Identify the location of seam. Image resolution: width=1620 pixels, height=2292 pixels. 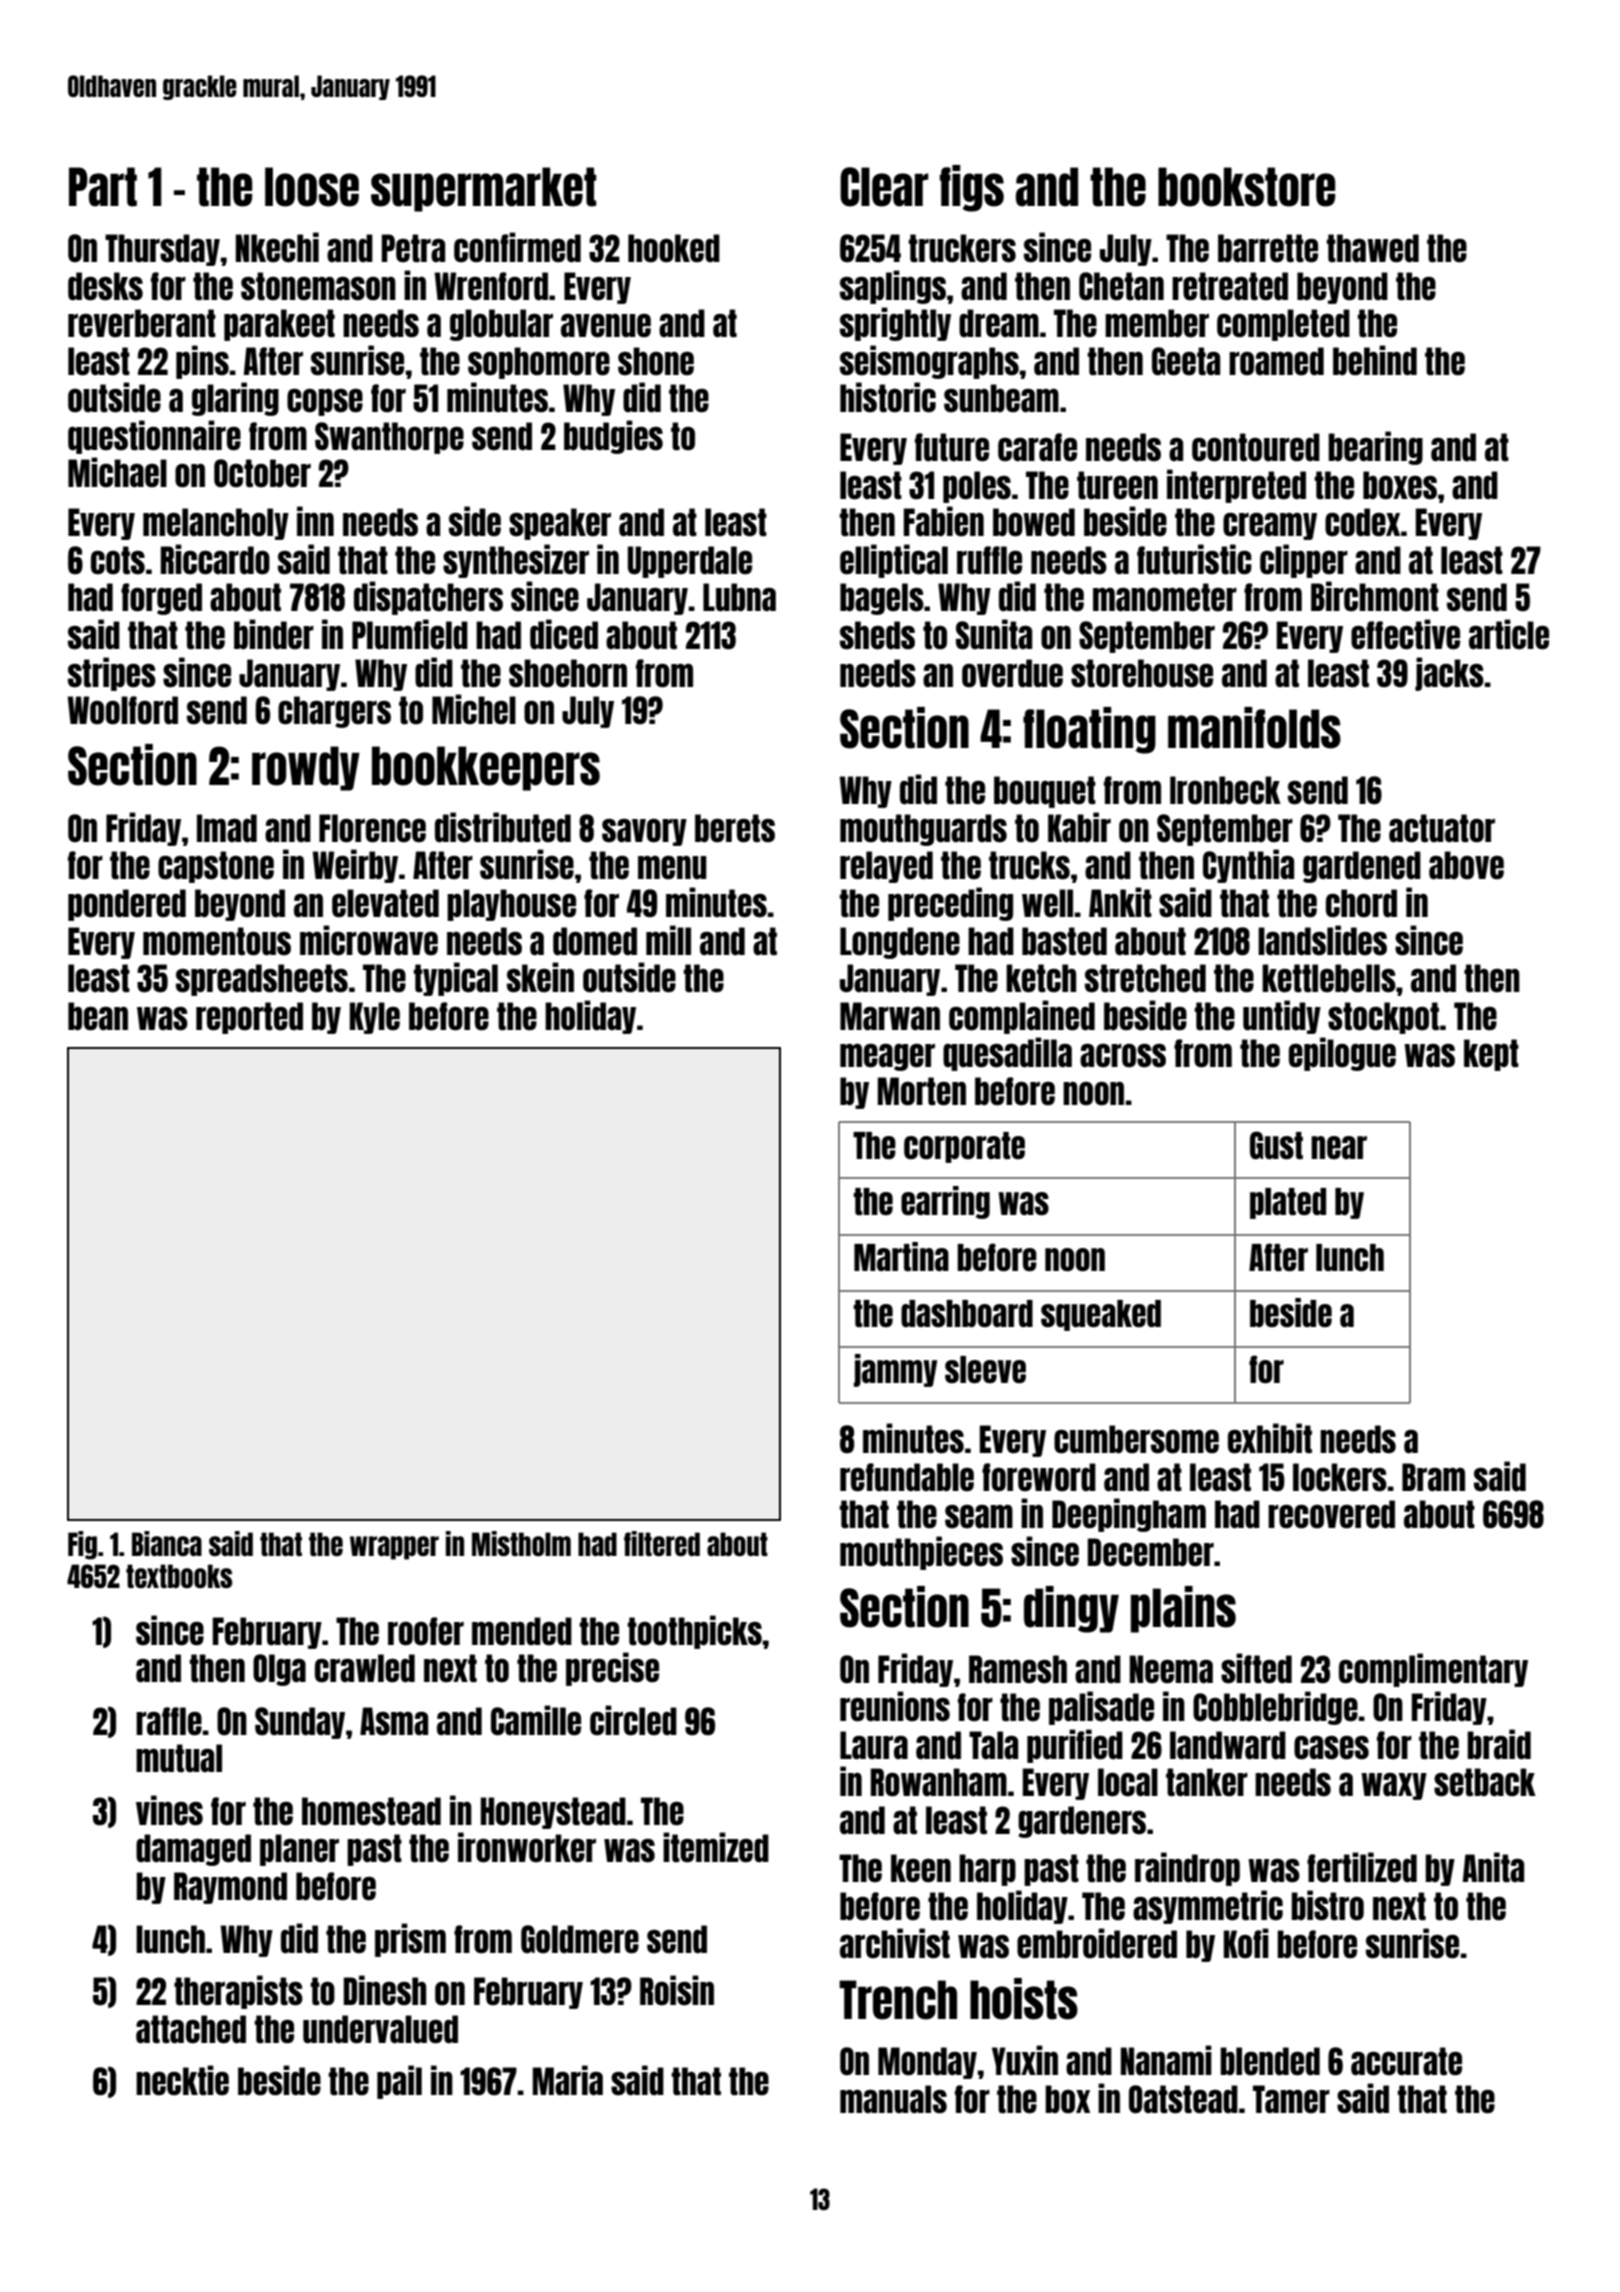
(979, 1517).
